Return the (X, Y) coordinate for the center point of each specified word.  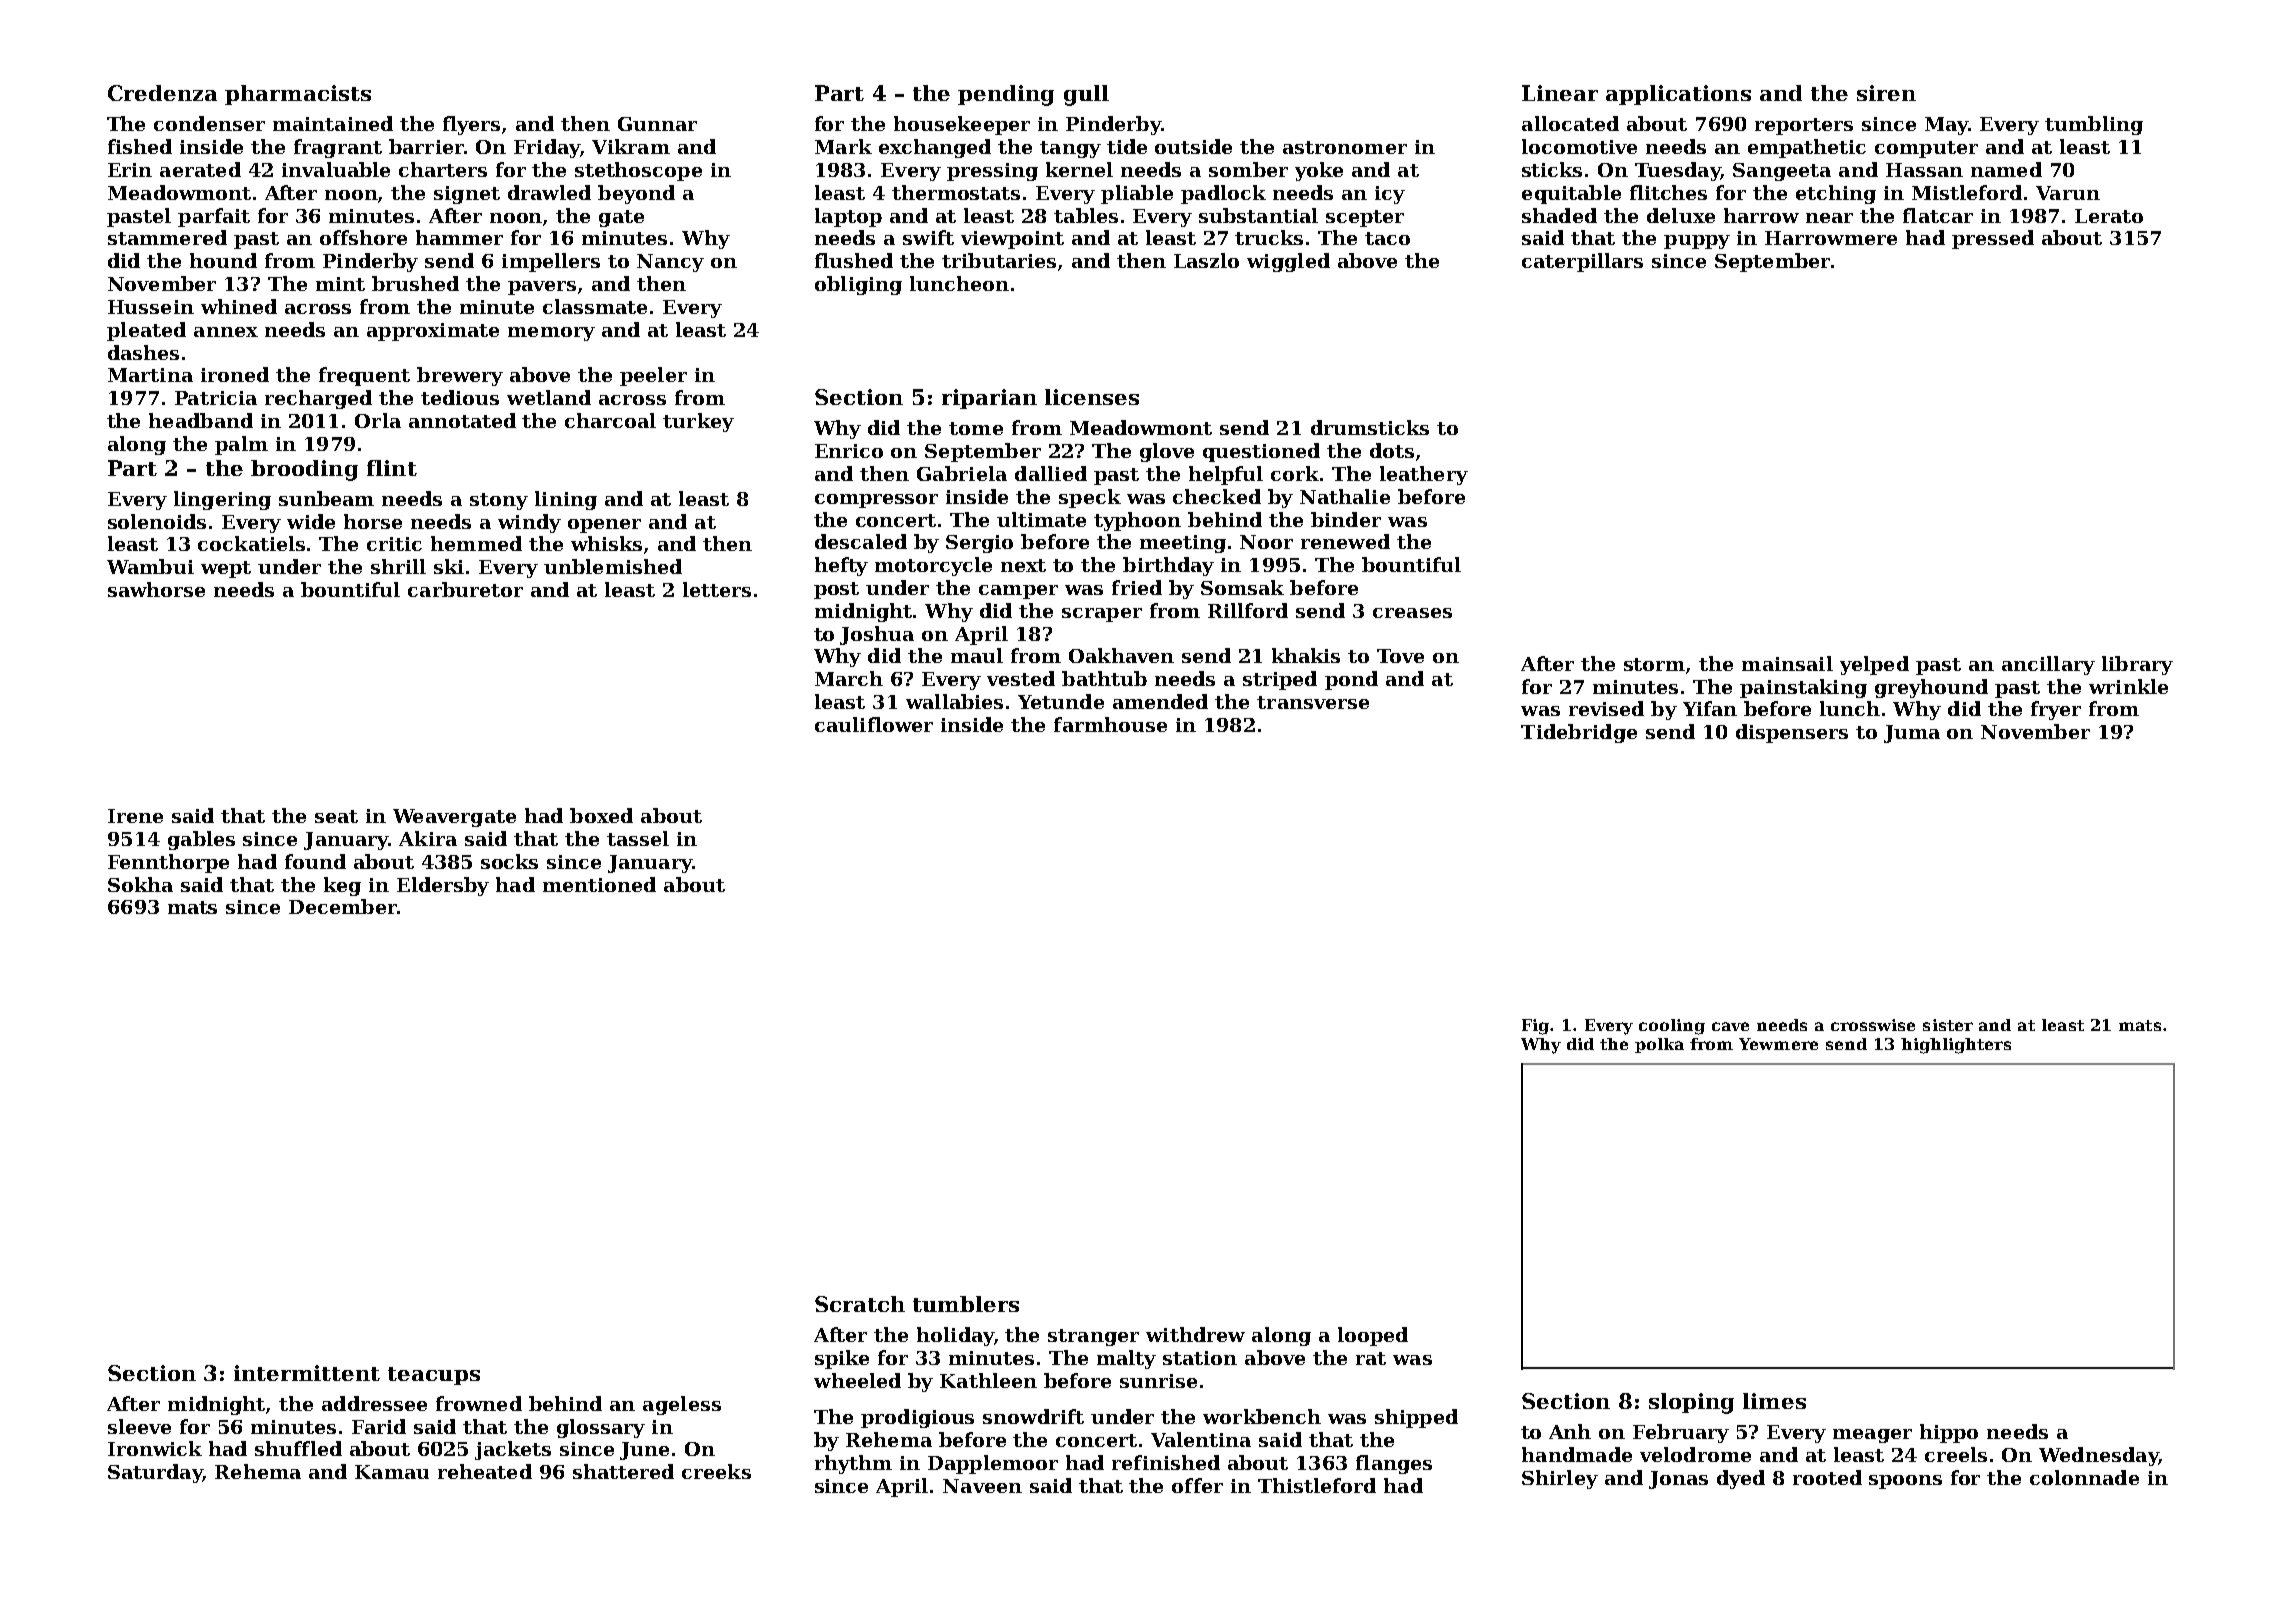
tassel (638, 838)
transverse (1313, 702)
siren (1886, 93)
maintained (333, 123)
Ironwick (155, 1448)
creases (1412, 613)
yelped (1874, 665)
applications (1678, 95)
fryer (2056, 710)
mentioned (599, 884)
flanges (1394, 1464)
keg (342, 886)
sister (1948, 1025)
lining (566, 500)
